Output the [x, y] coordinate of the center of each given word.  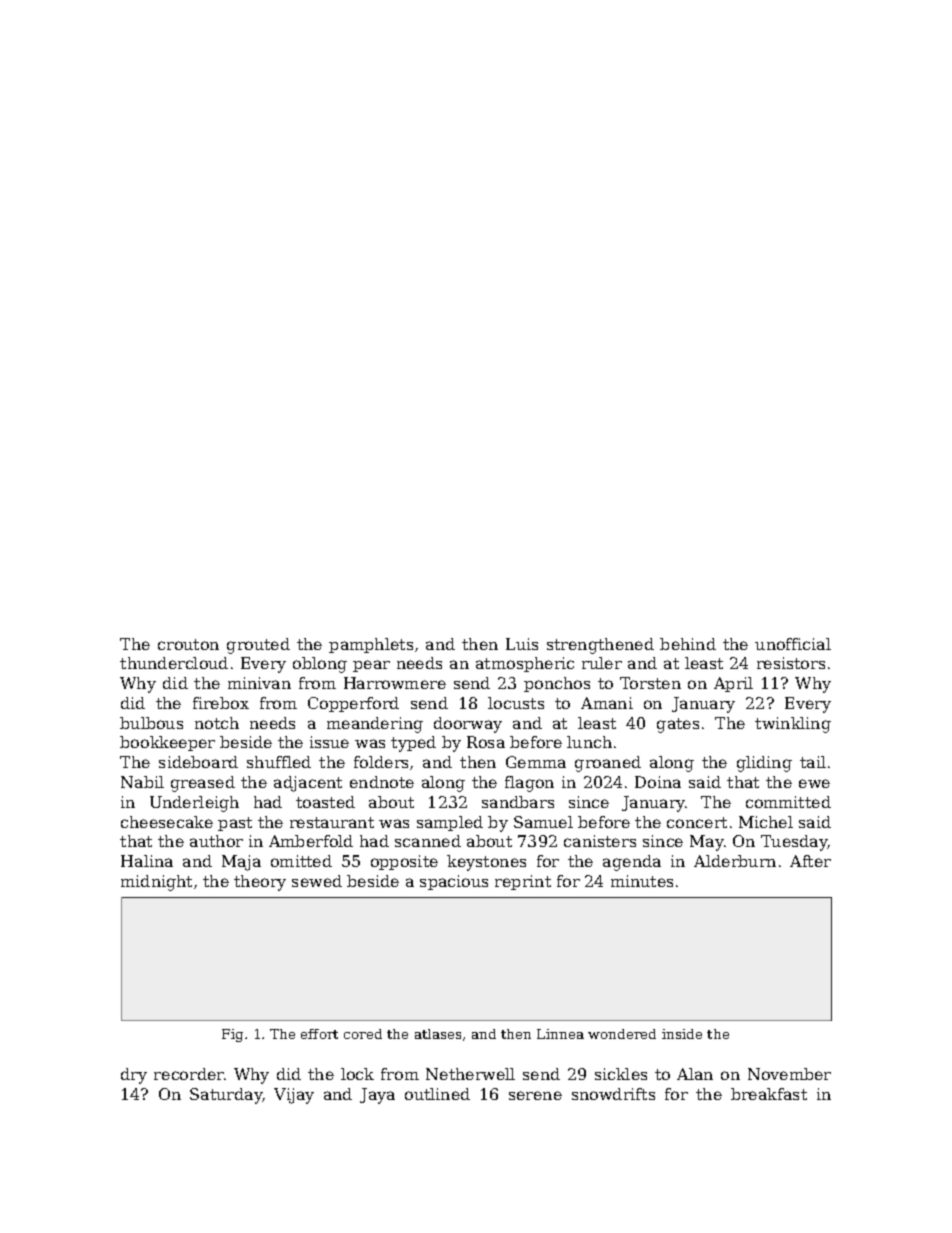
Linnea [560, 1034]
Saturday [226, 1096]
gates [678, 725]
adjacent [308, 784]
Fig [232, 1035]
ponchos [557, 684]
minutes [642, 881]
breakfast [769, 1094]
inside [682, 1034]
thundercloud [174, 663]
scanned [428, 841]
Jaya [377, 1096]
